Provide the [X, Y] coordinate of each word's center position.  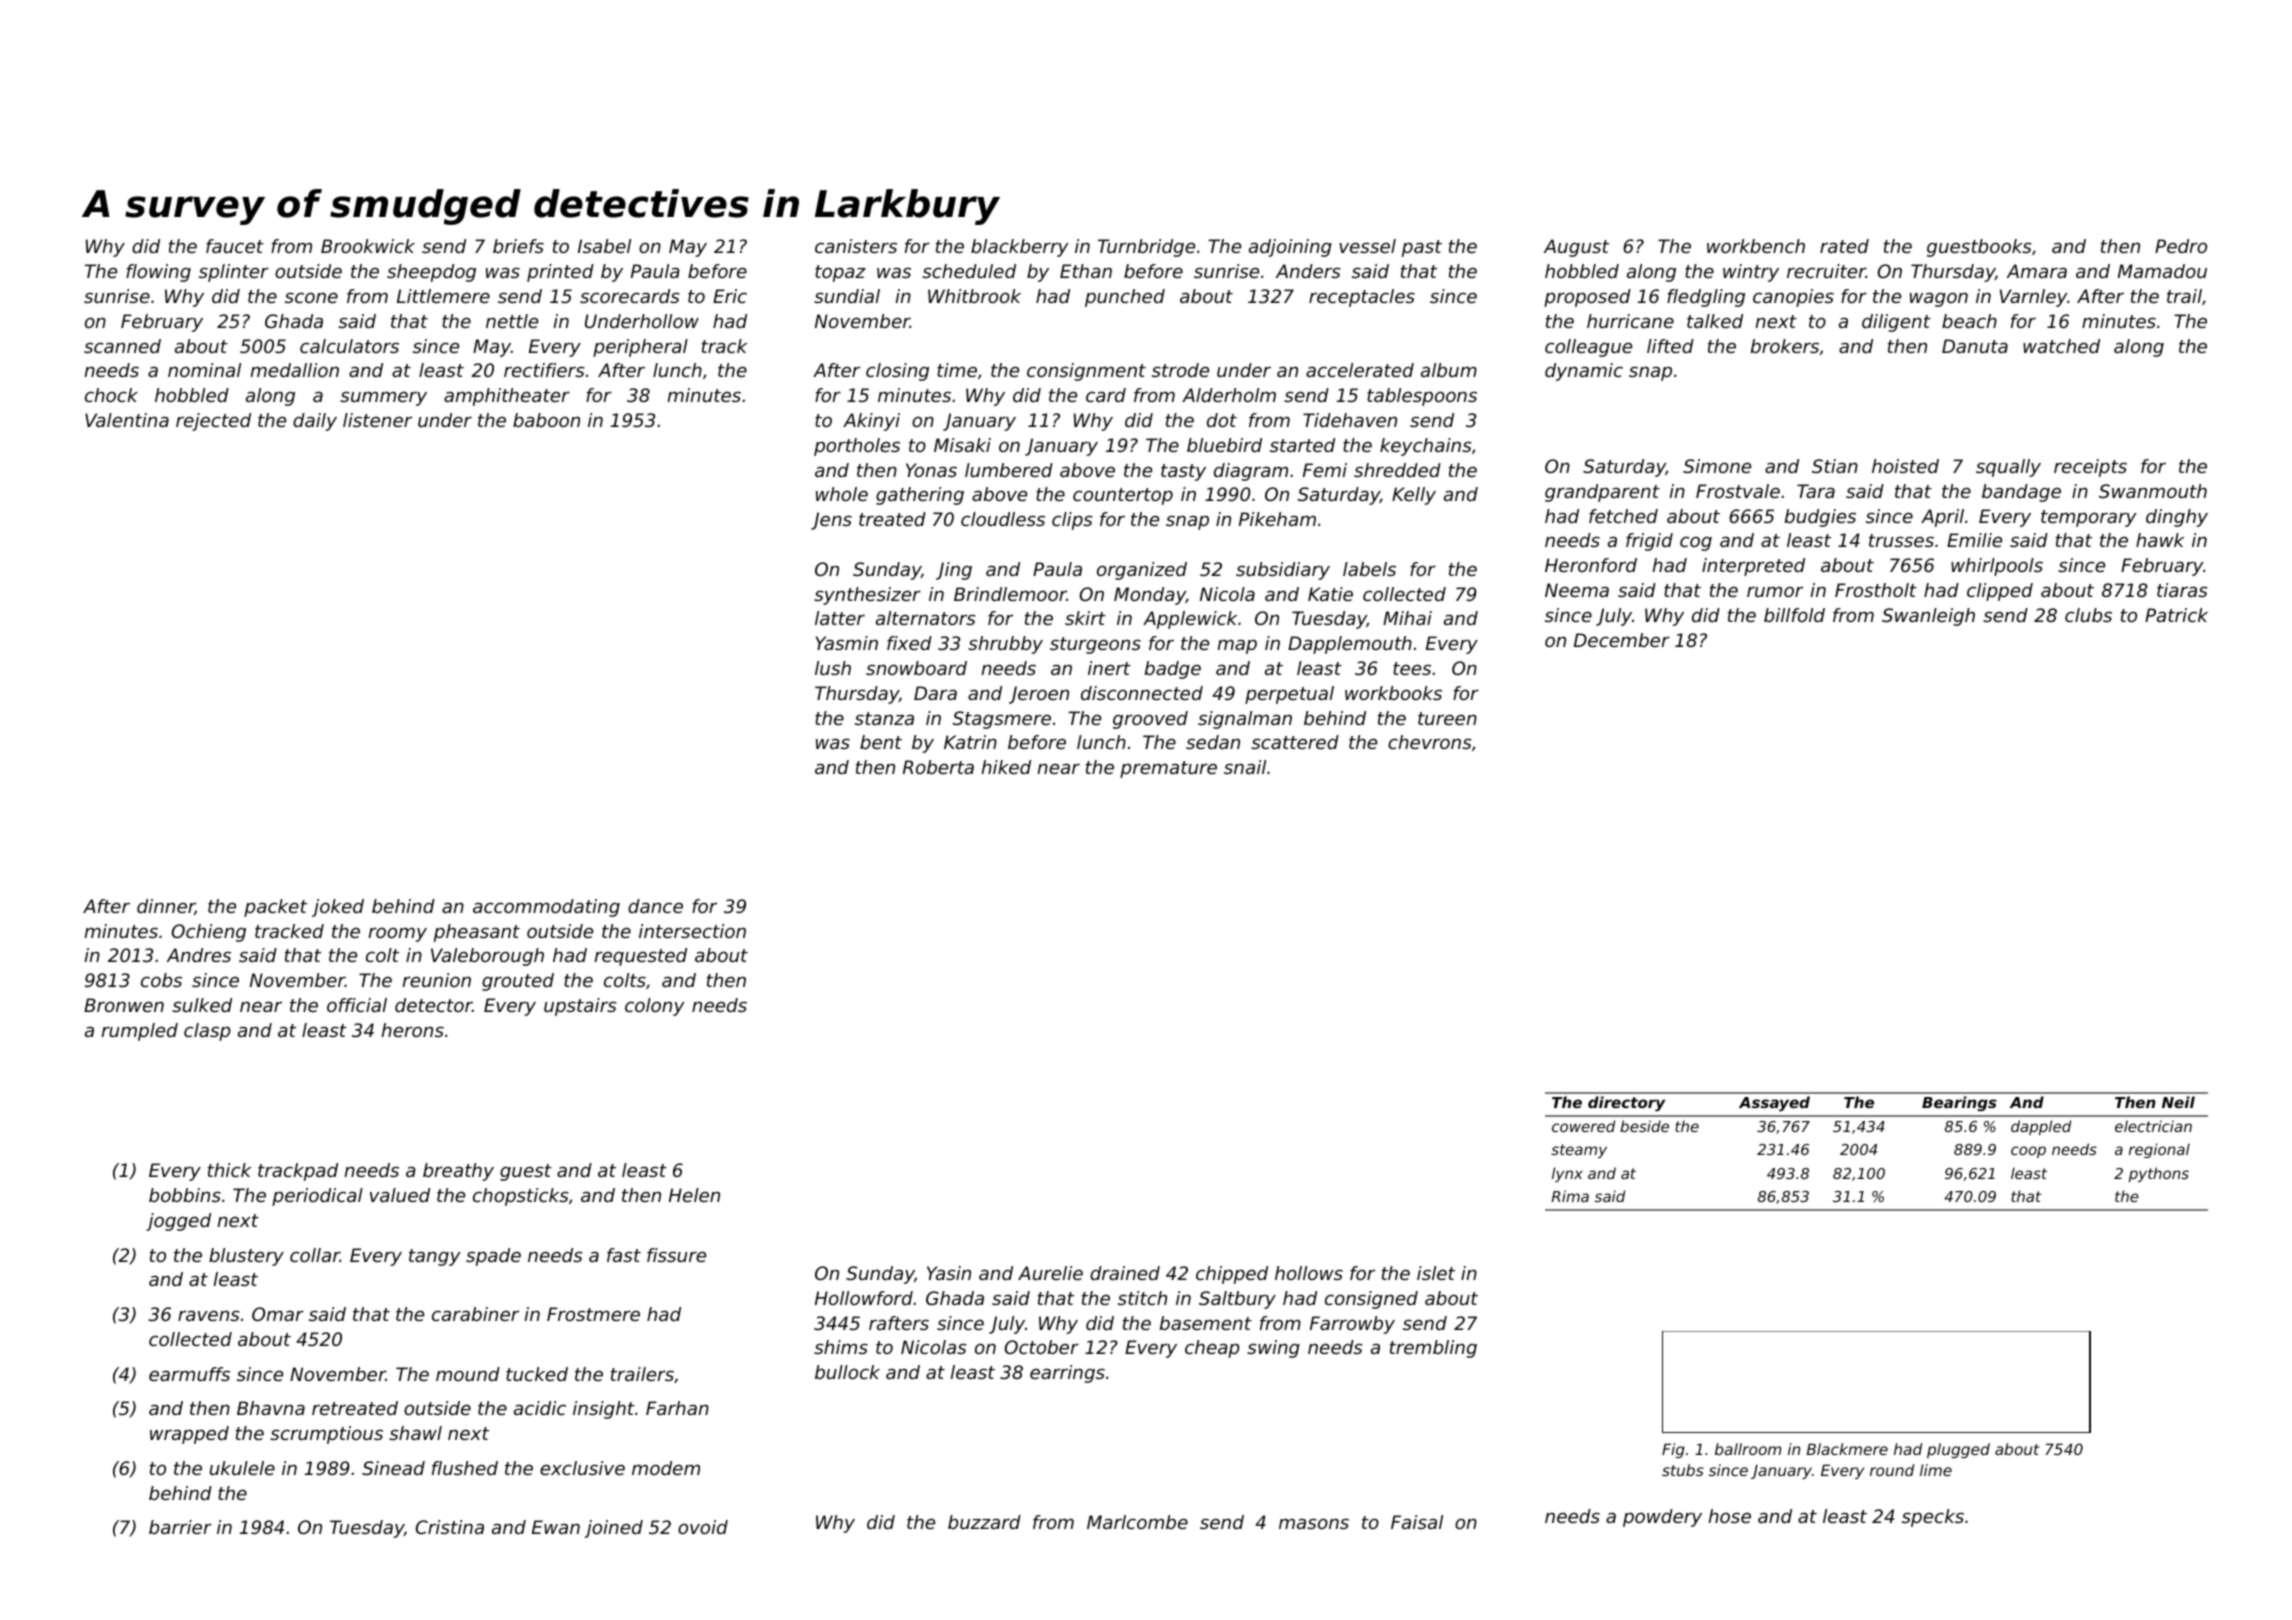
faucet [235, 246]
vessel [1367, 246]
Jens [831, 521]
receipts [2090, 468]
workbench [1756, 246]
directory [1626, 1103]
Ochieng [209, 933]
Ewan [556, 1527]
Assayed [1774, 1103]
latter [840, 618]
